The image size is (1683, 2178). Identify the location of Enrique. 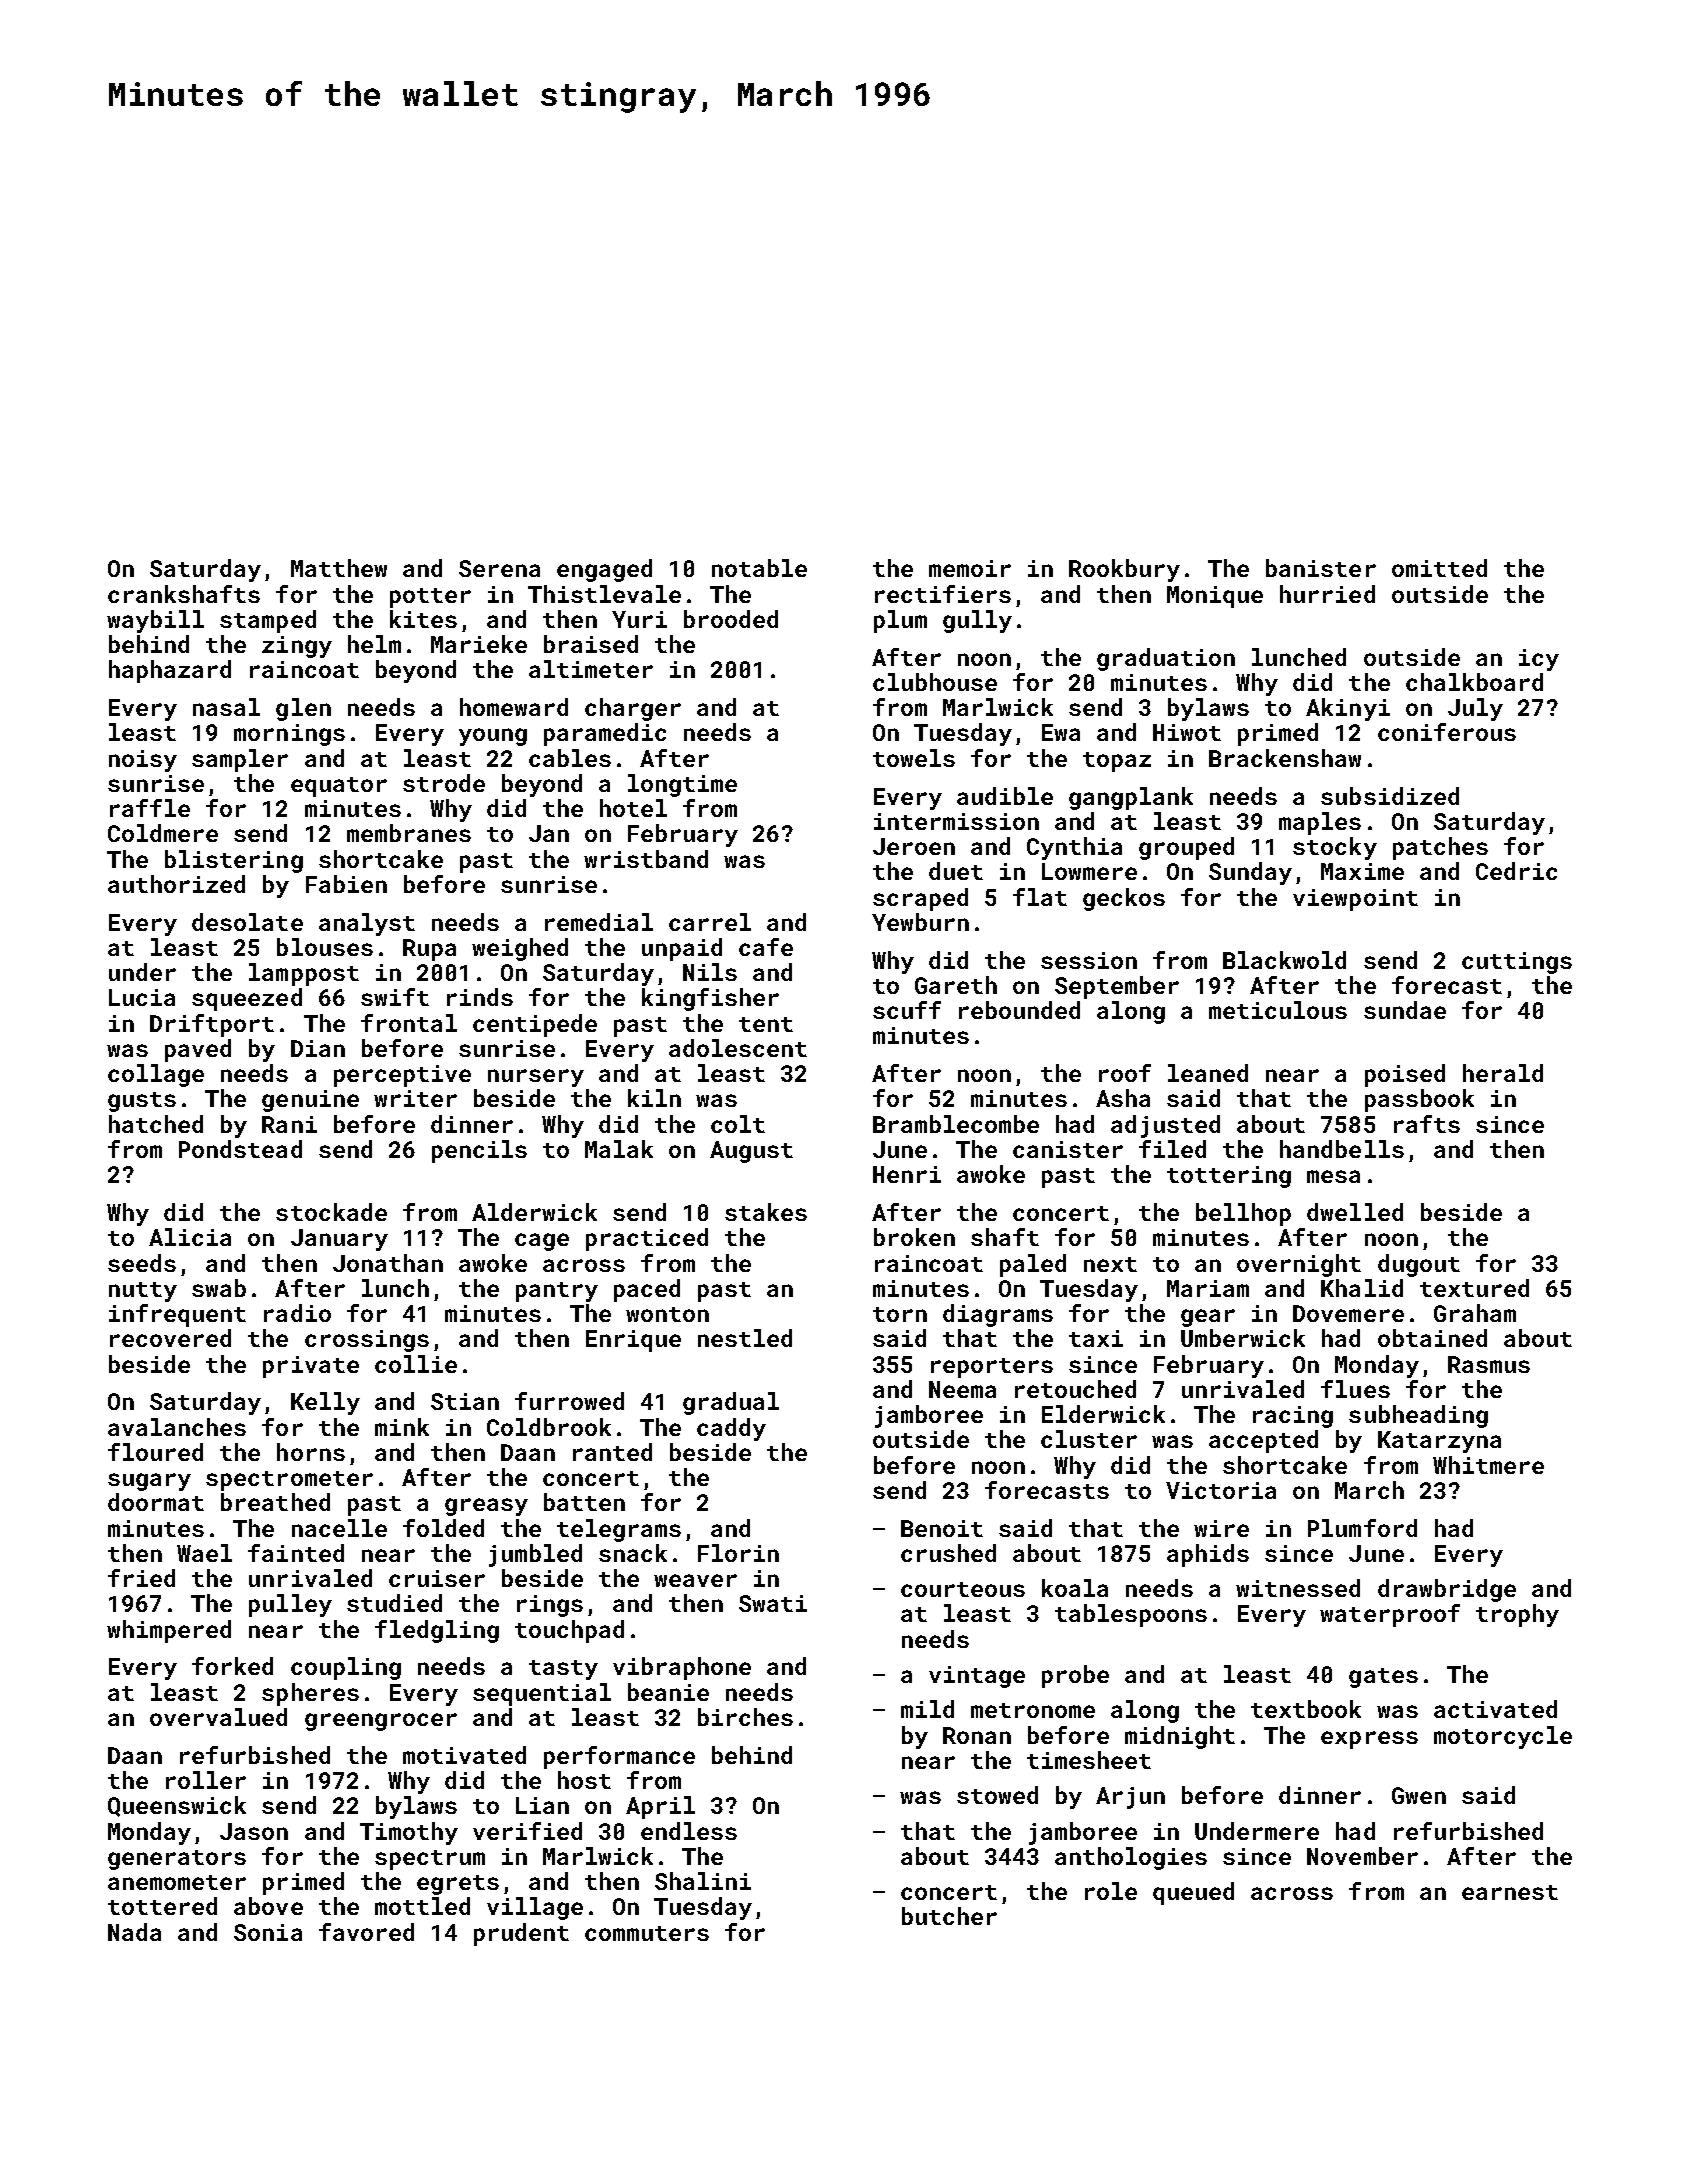
(633, 1341).
